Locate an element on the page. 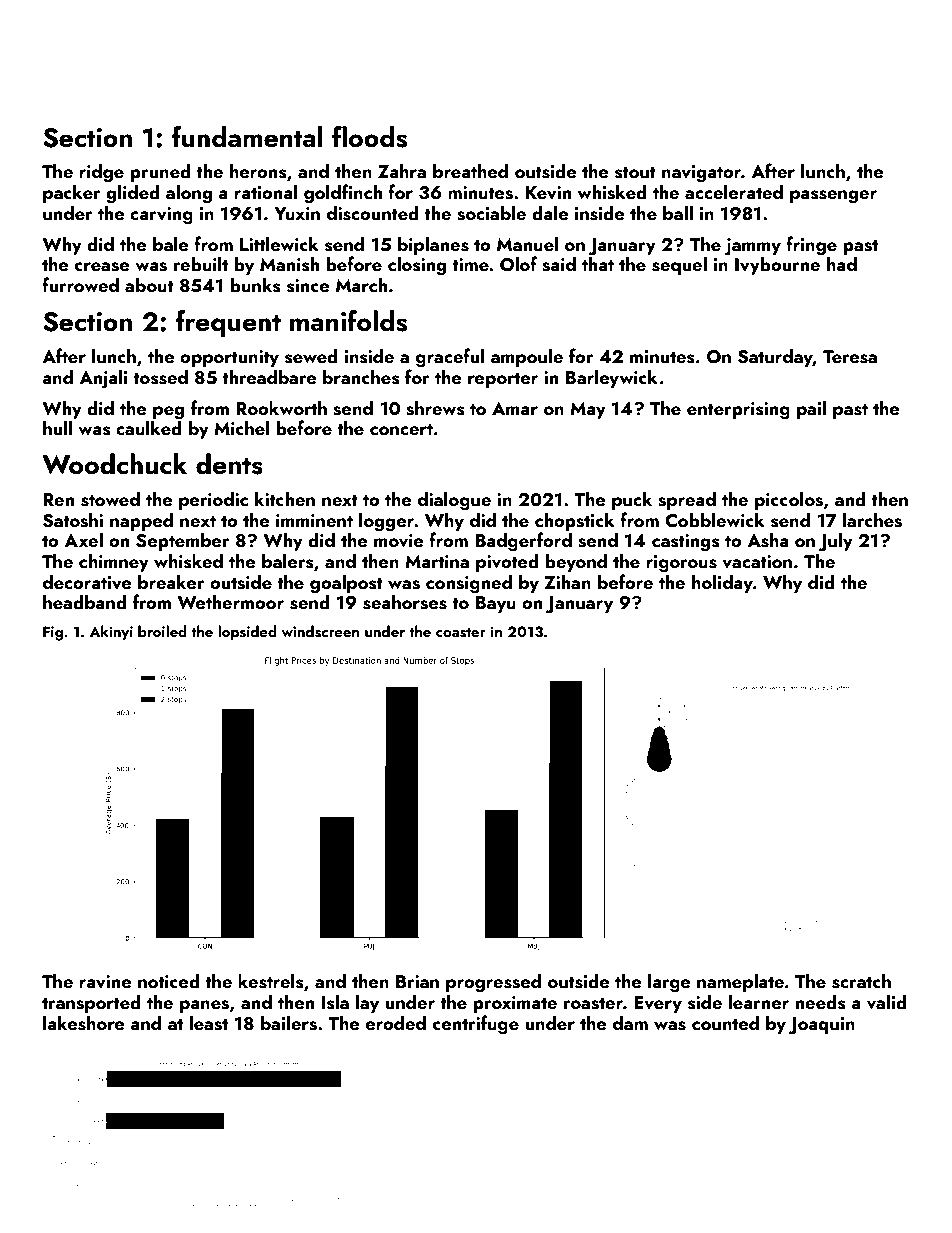 Image resolution: width=952 pixels, height=1233 pixels. ridge is located at coordinates (101, 173).
